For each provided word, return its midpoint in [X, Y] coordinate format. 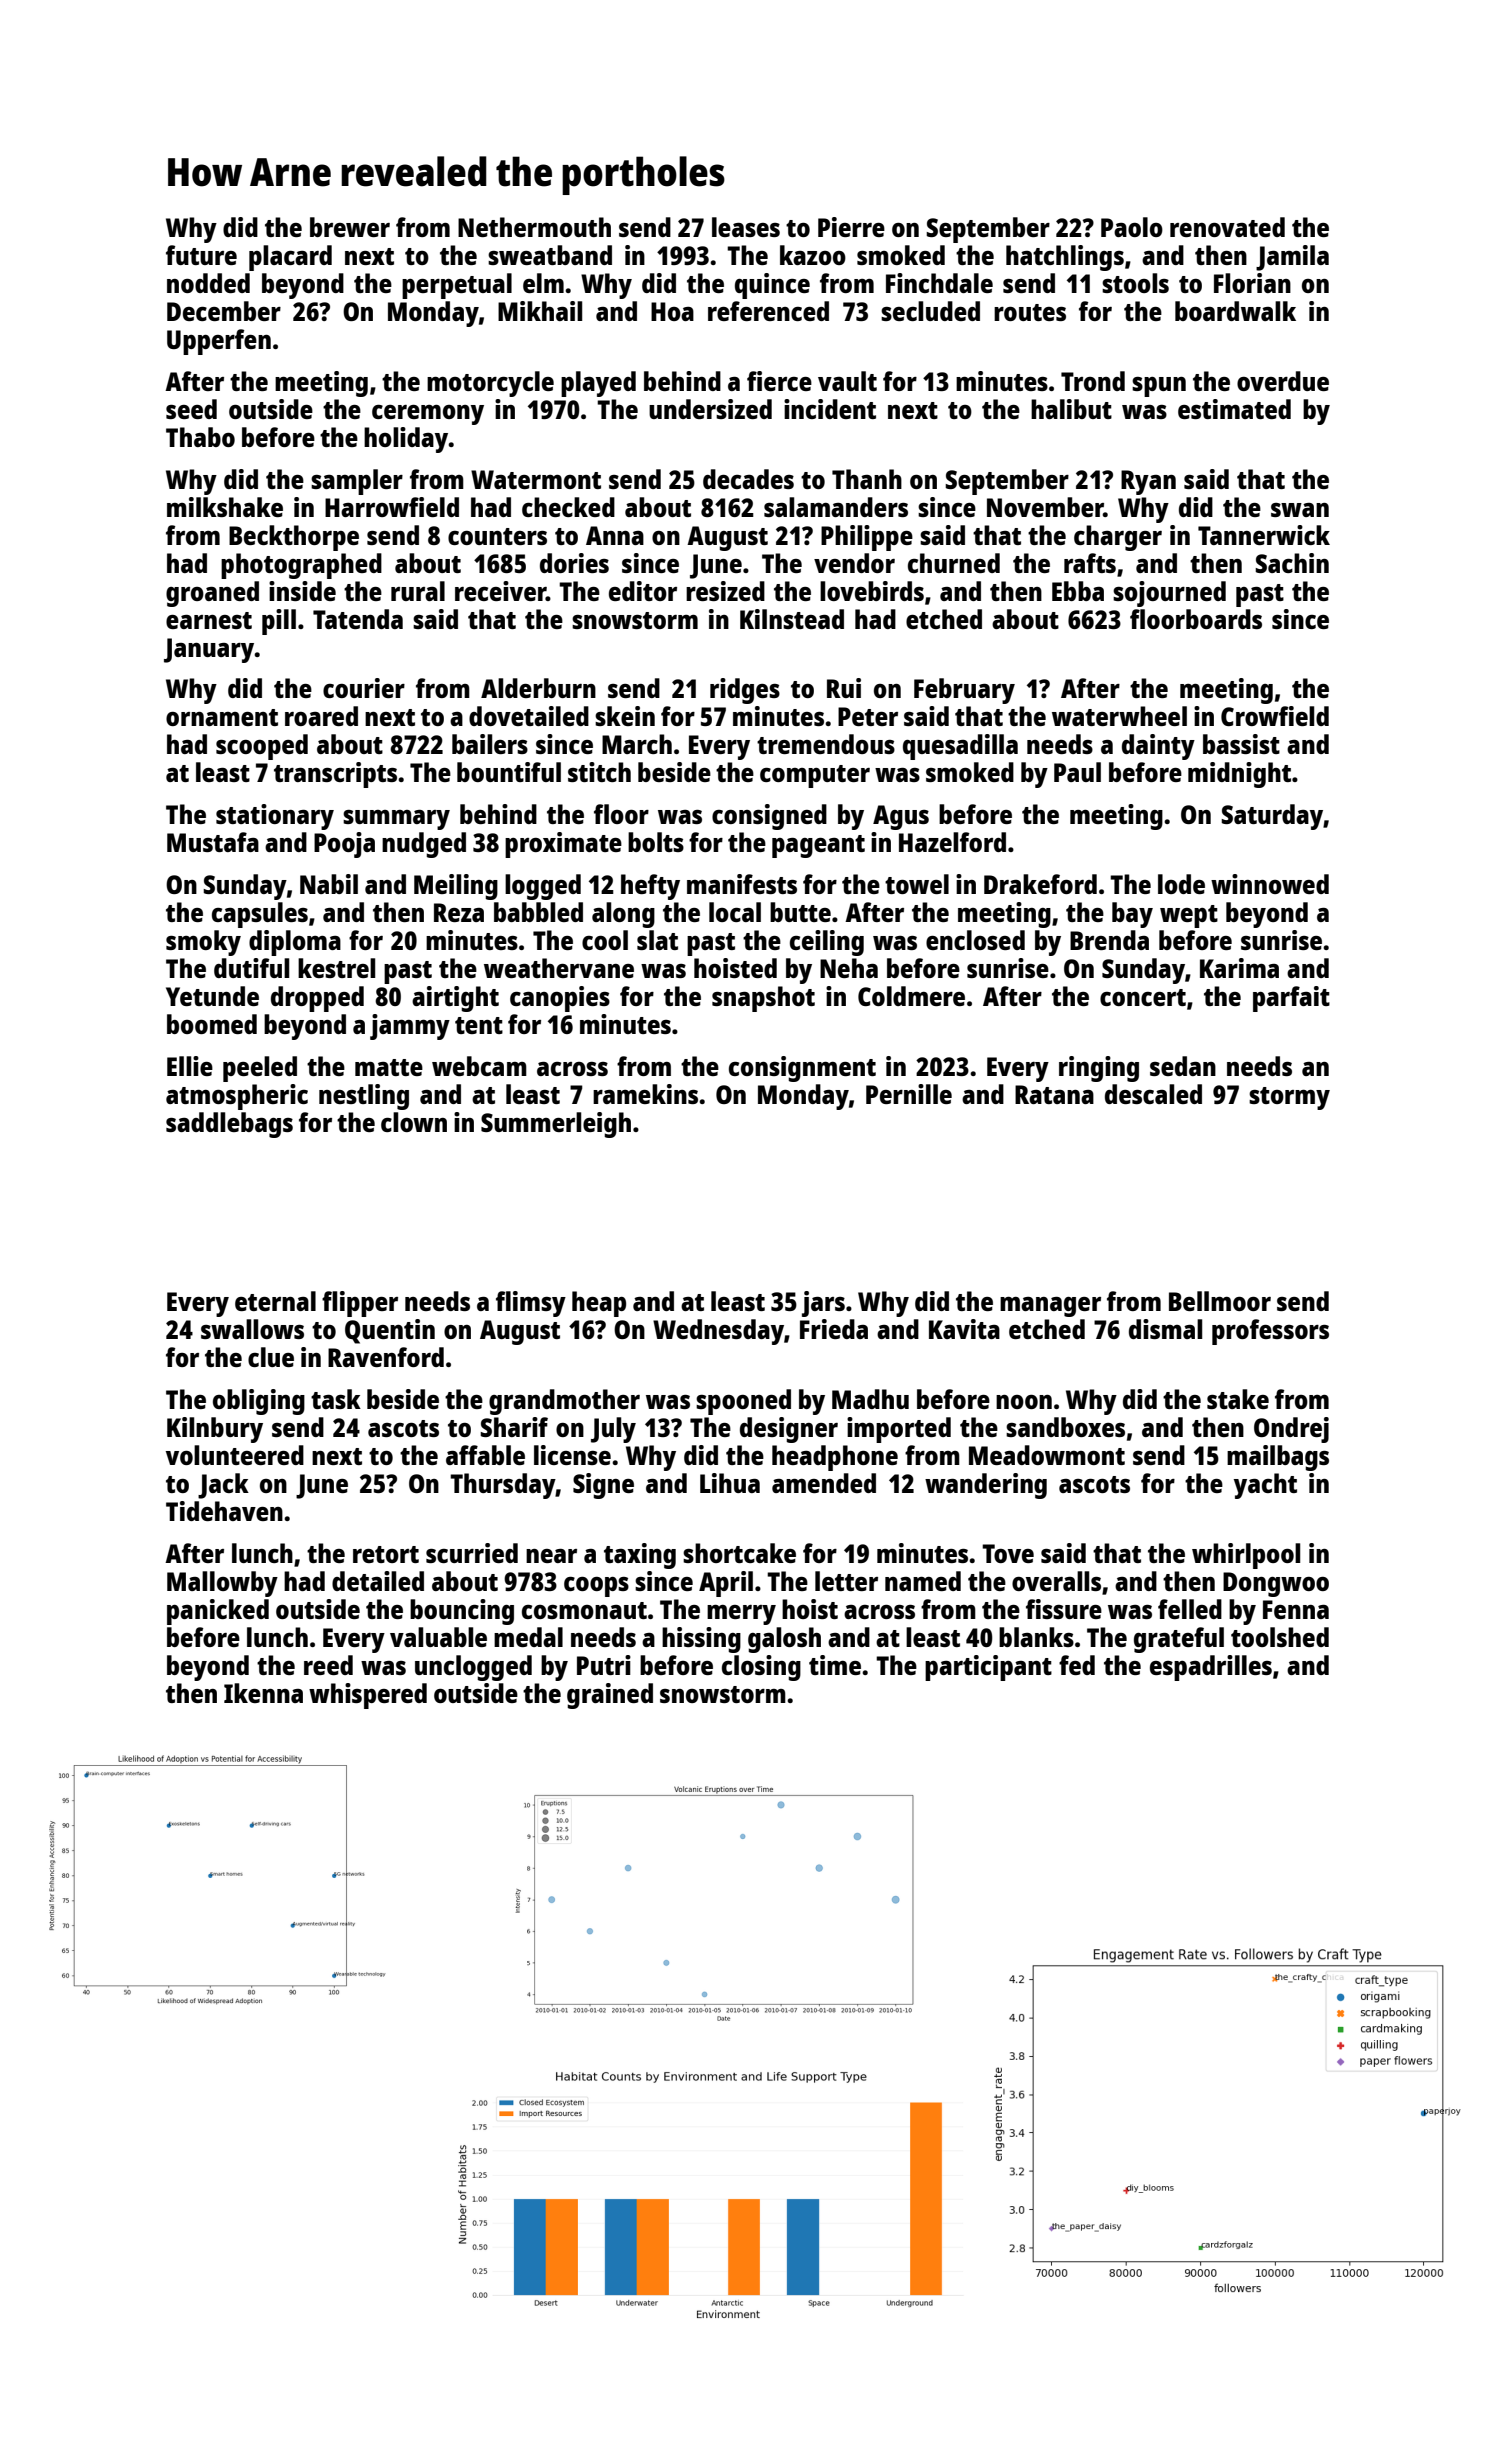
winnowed [1270, 884]
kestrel [336, 968]
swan [1300, 510]
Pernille [909, 1094]
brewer [350, 227]
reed [328, 1665]
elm [543, 283]
